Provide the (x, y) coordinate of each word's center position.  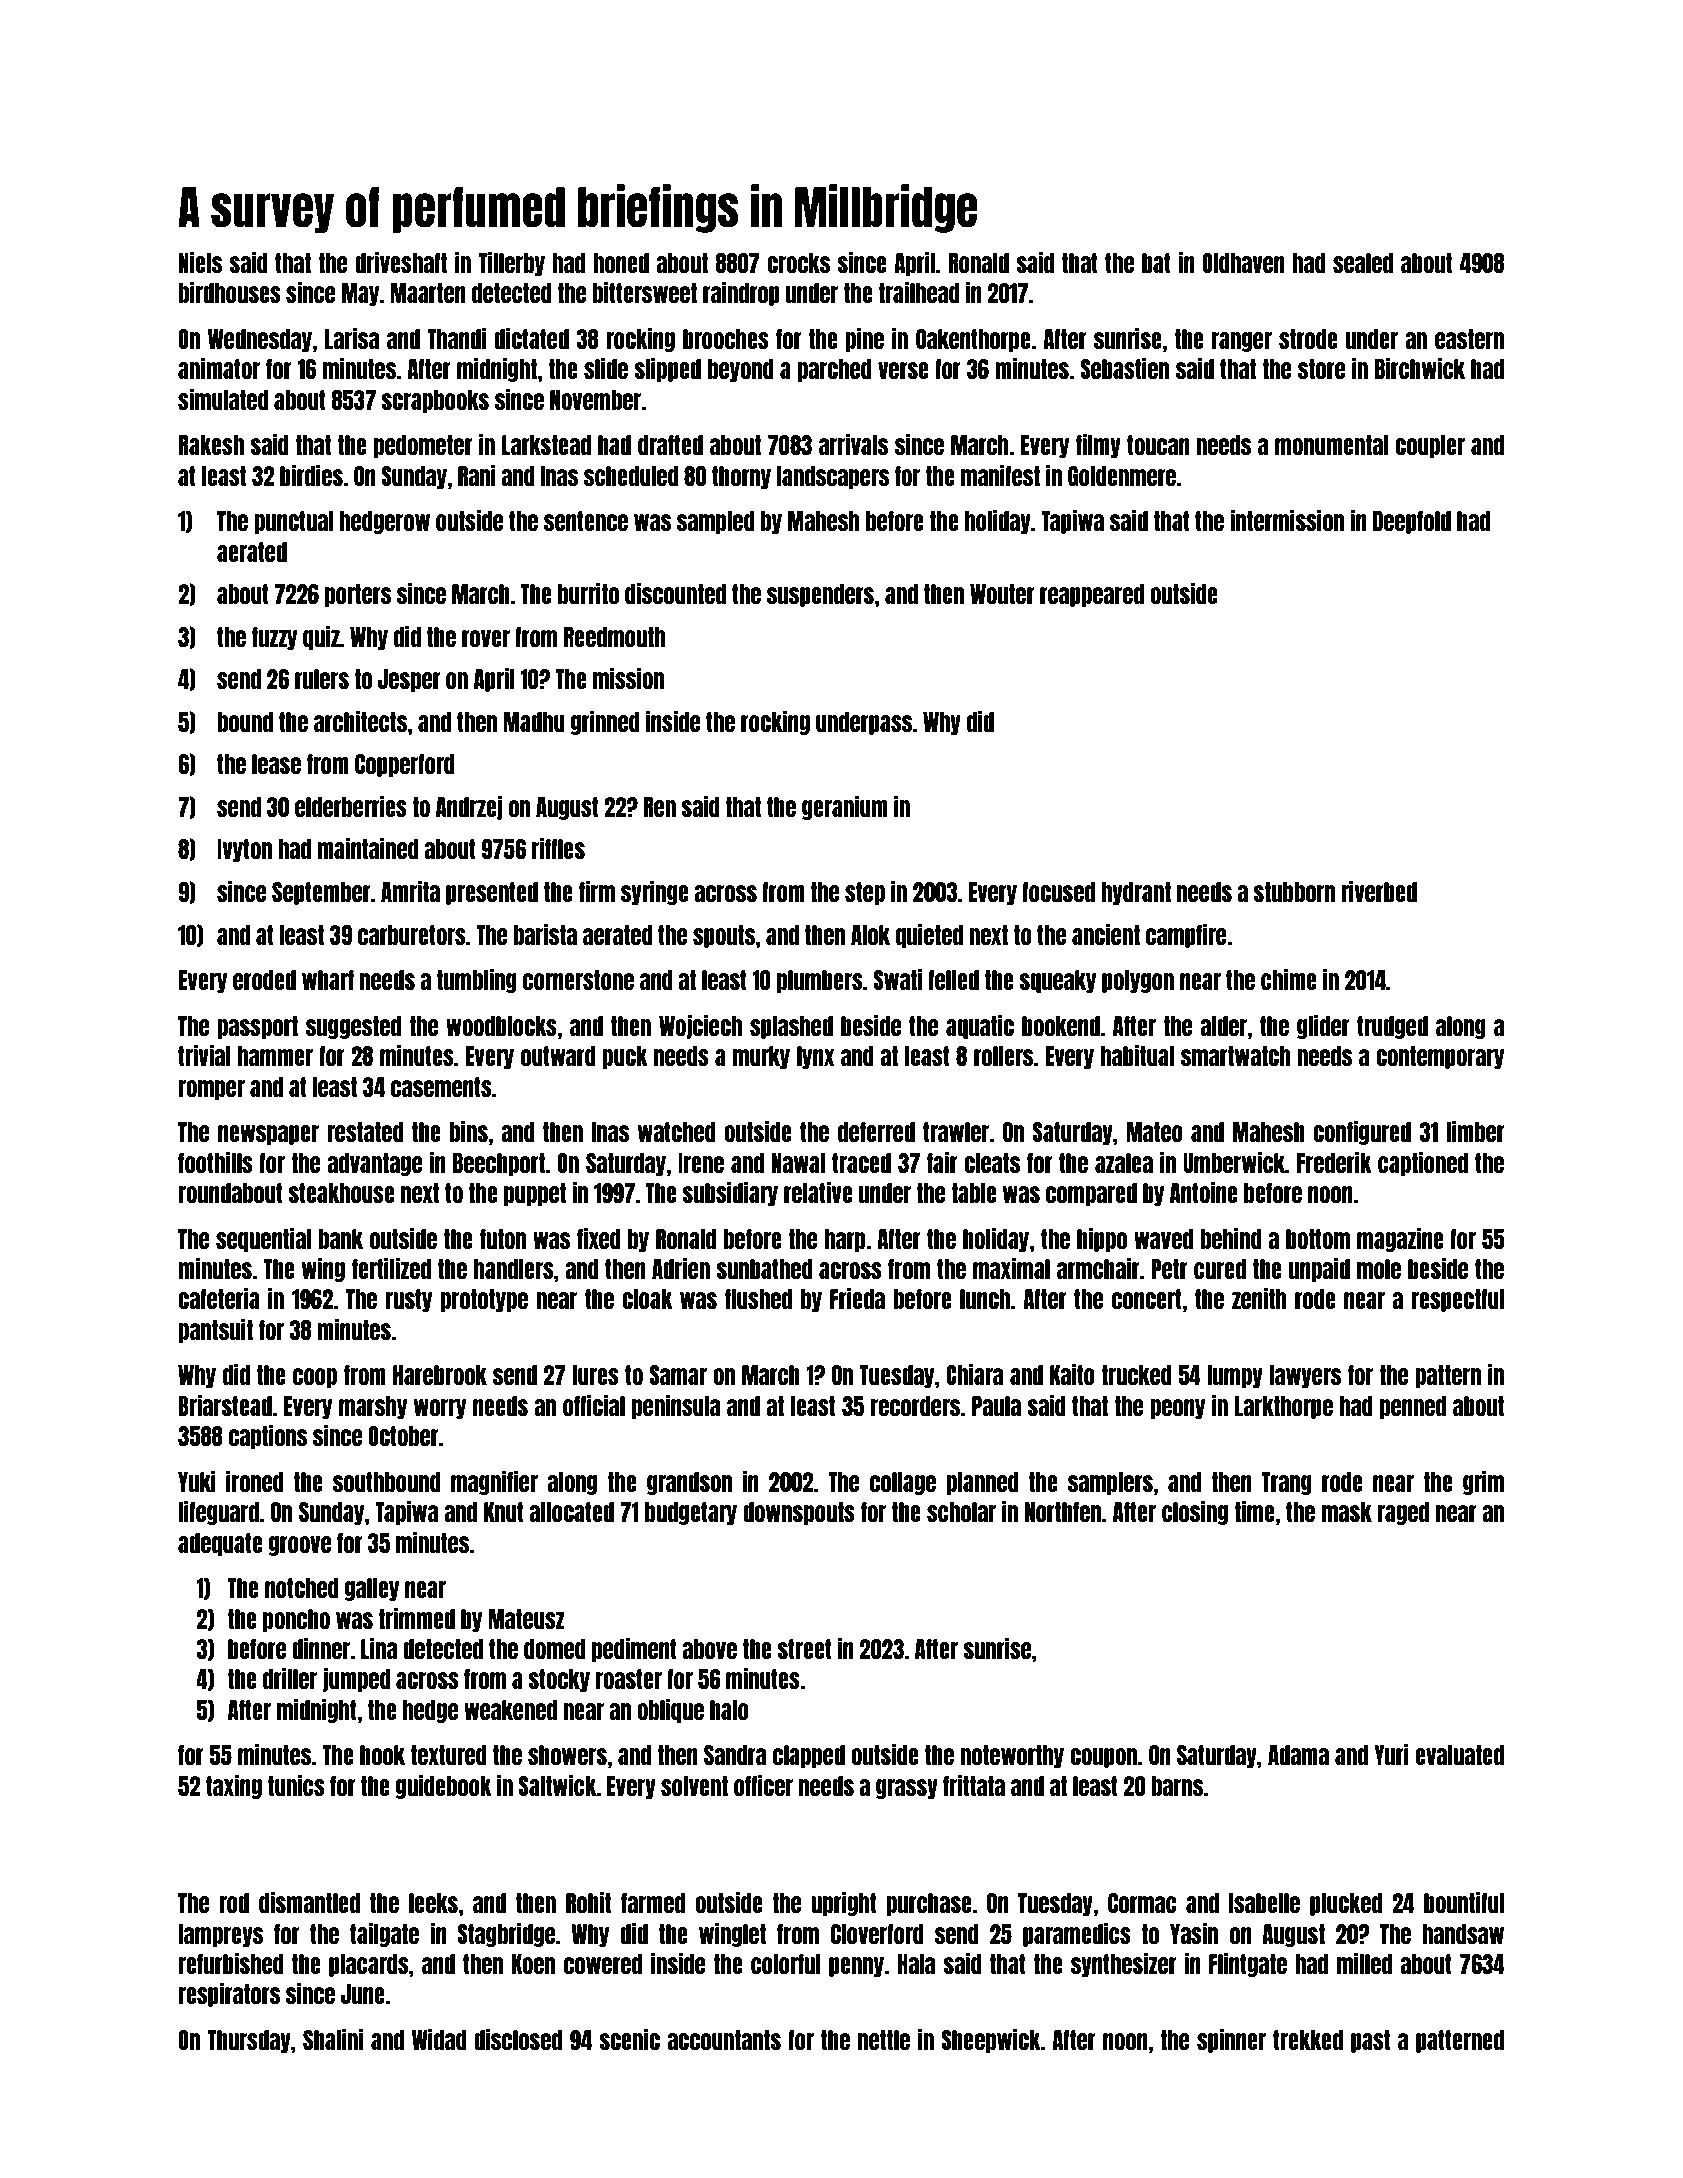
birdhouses (229, 292)
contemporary (1440, 1057)
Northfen (1063, 1512)
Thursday (249, 2041)
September (321, 893)
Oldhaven (1243, 263)
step (865, 893)
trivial (204, 1055)
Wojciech (700, 1026)
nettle (884, 2040)
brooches (726, 339)
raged (1403, 1513)
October (403, 1436)
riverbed (1379, 891)
